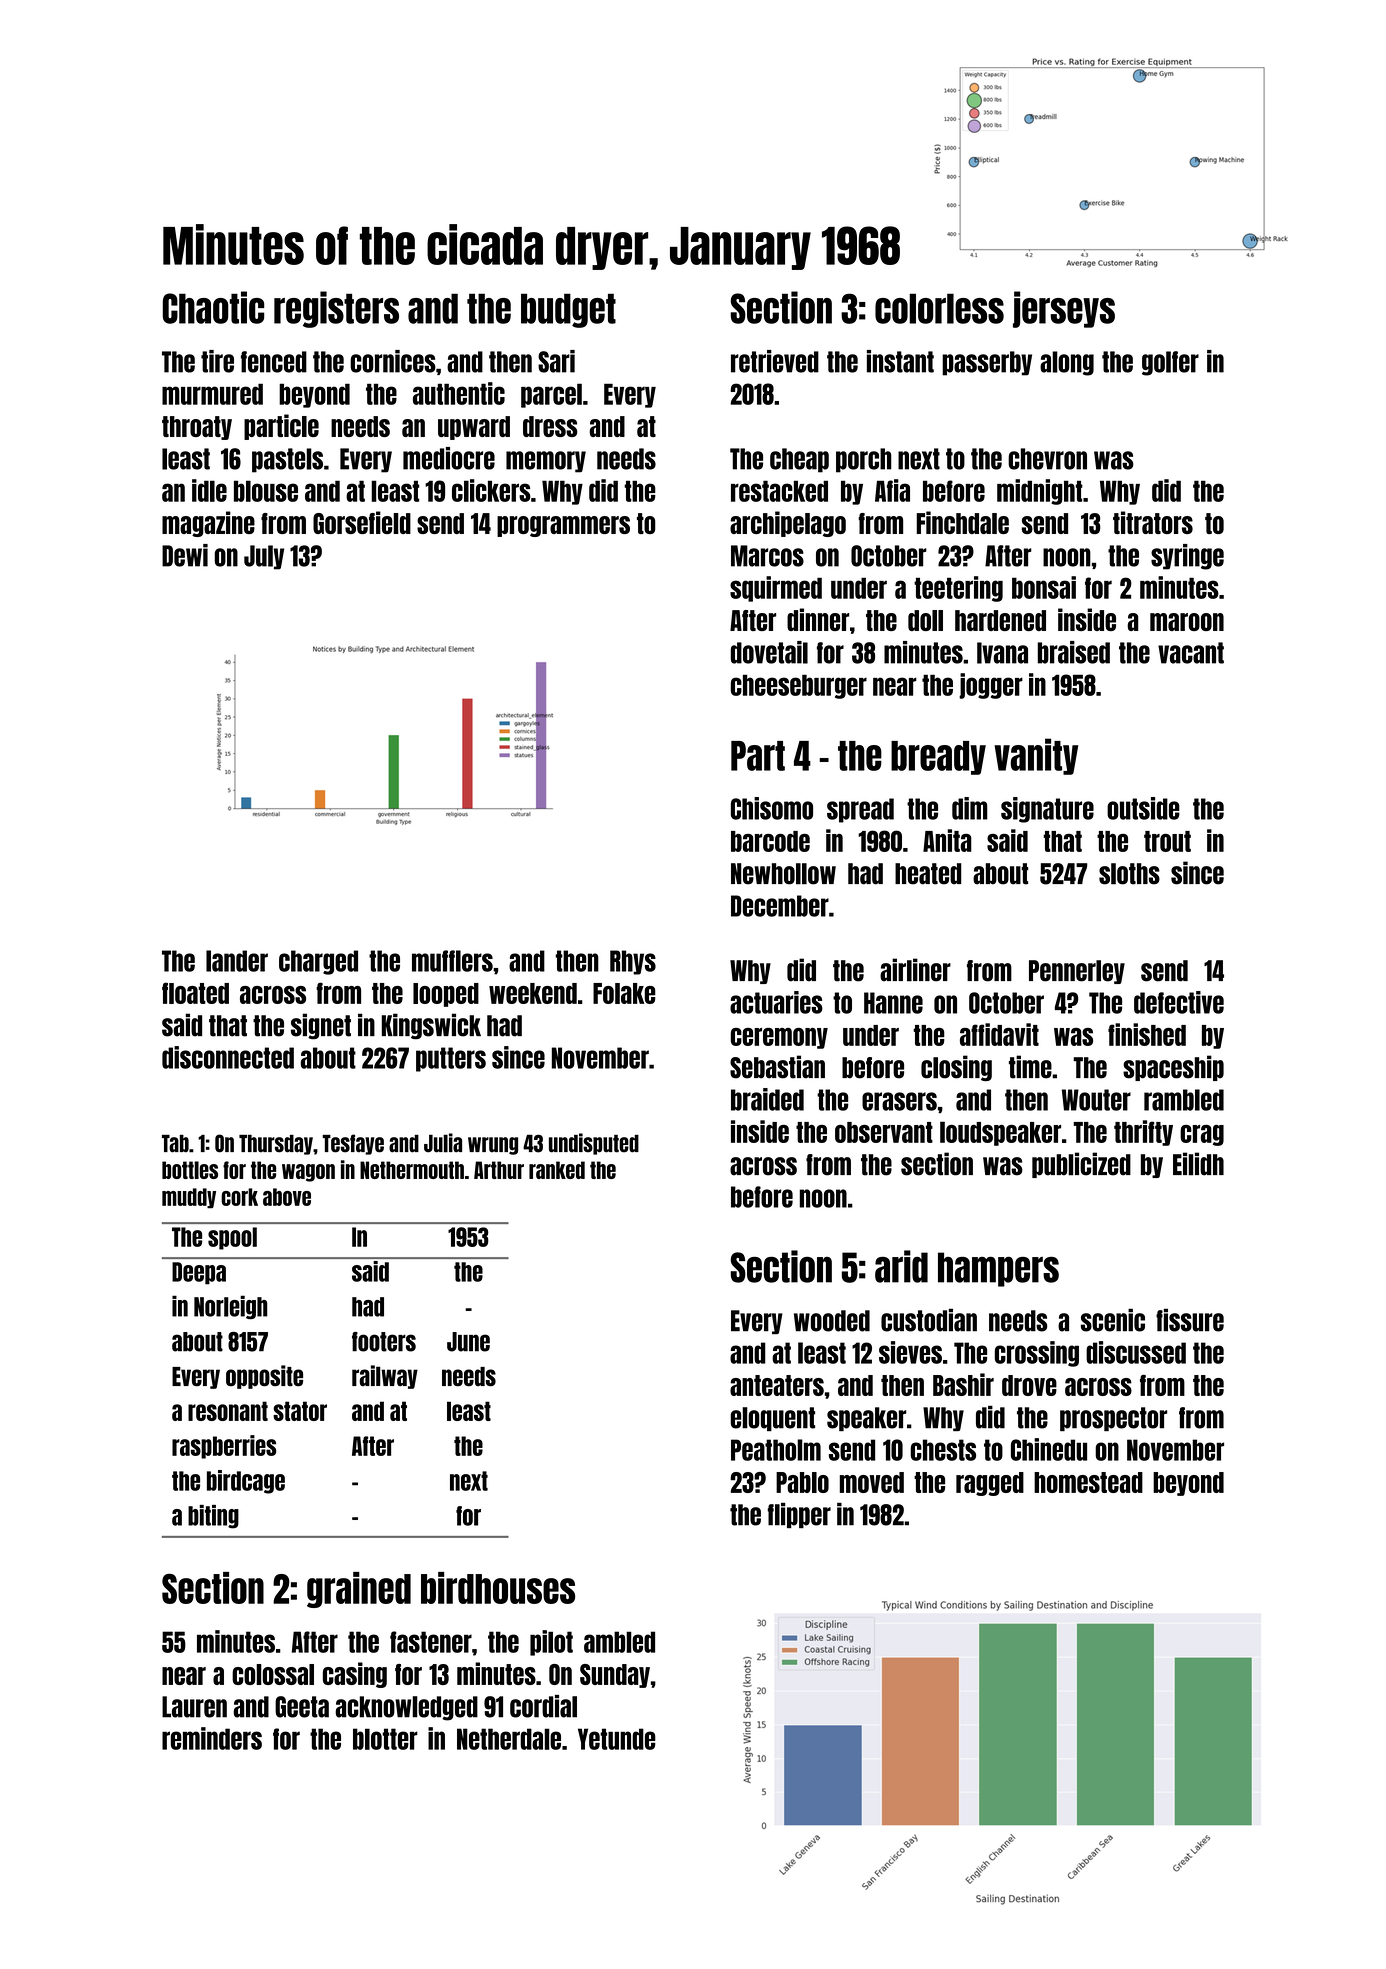 The image size is (1386, 1969). I want to click on Finchdale, so click(963, 522).
